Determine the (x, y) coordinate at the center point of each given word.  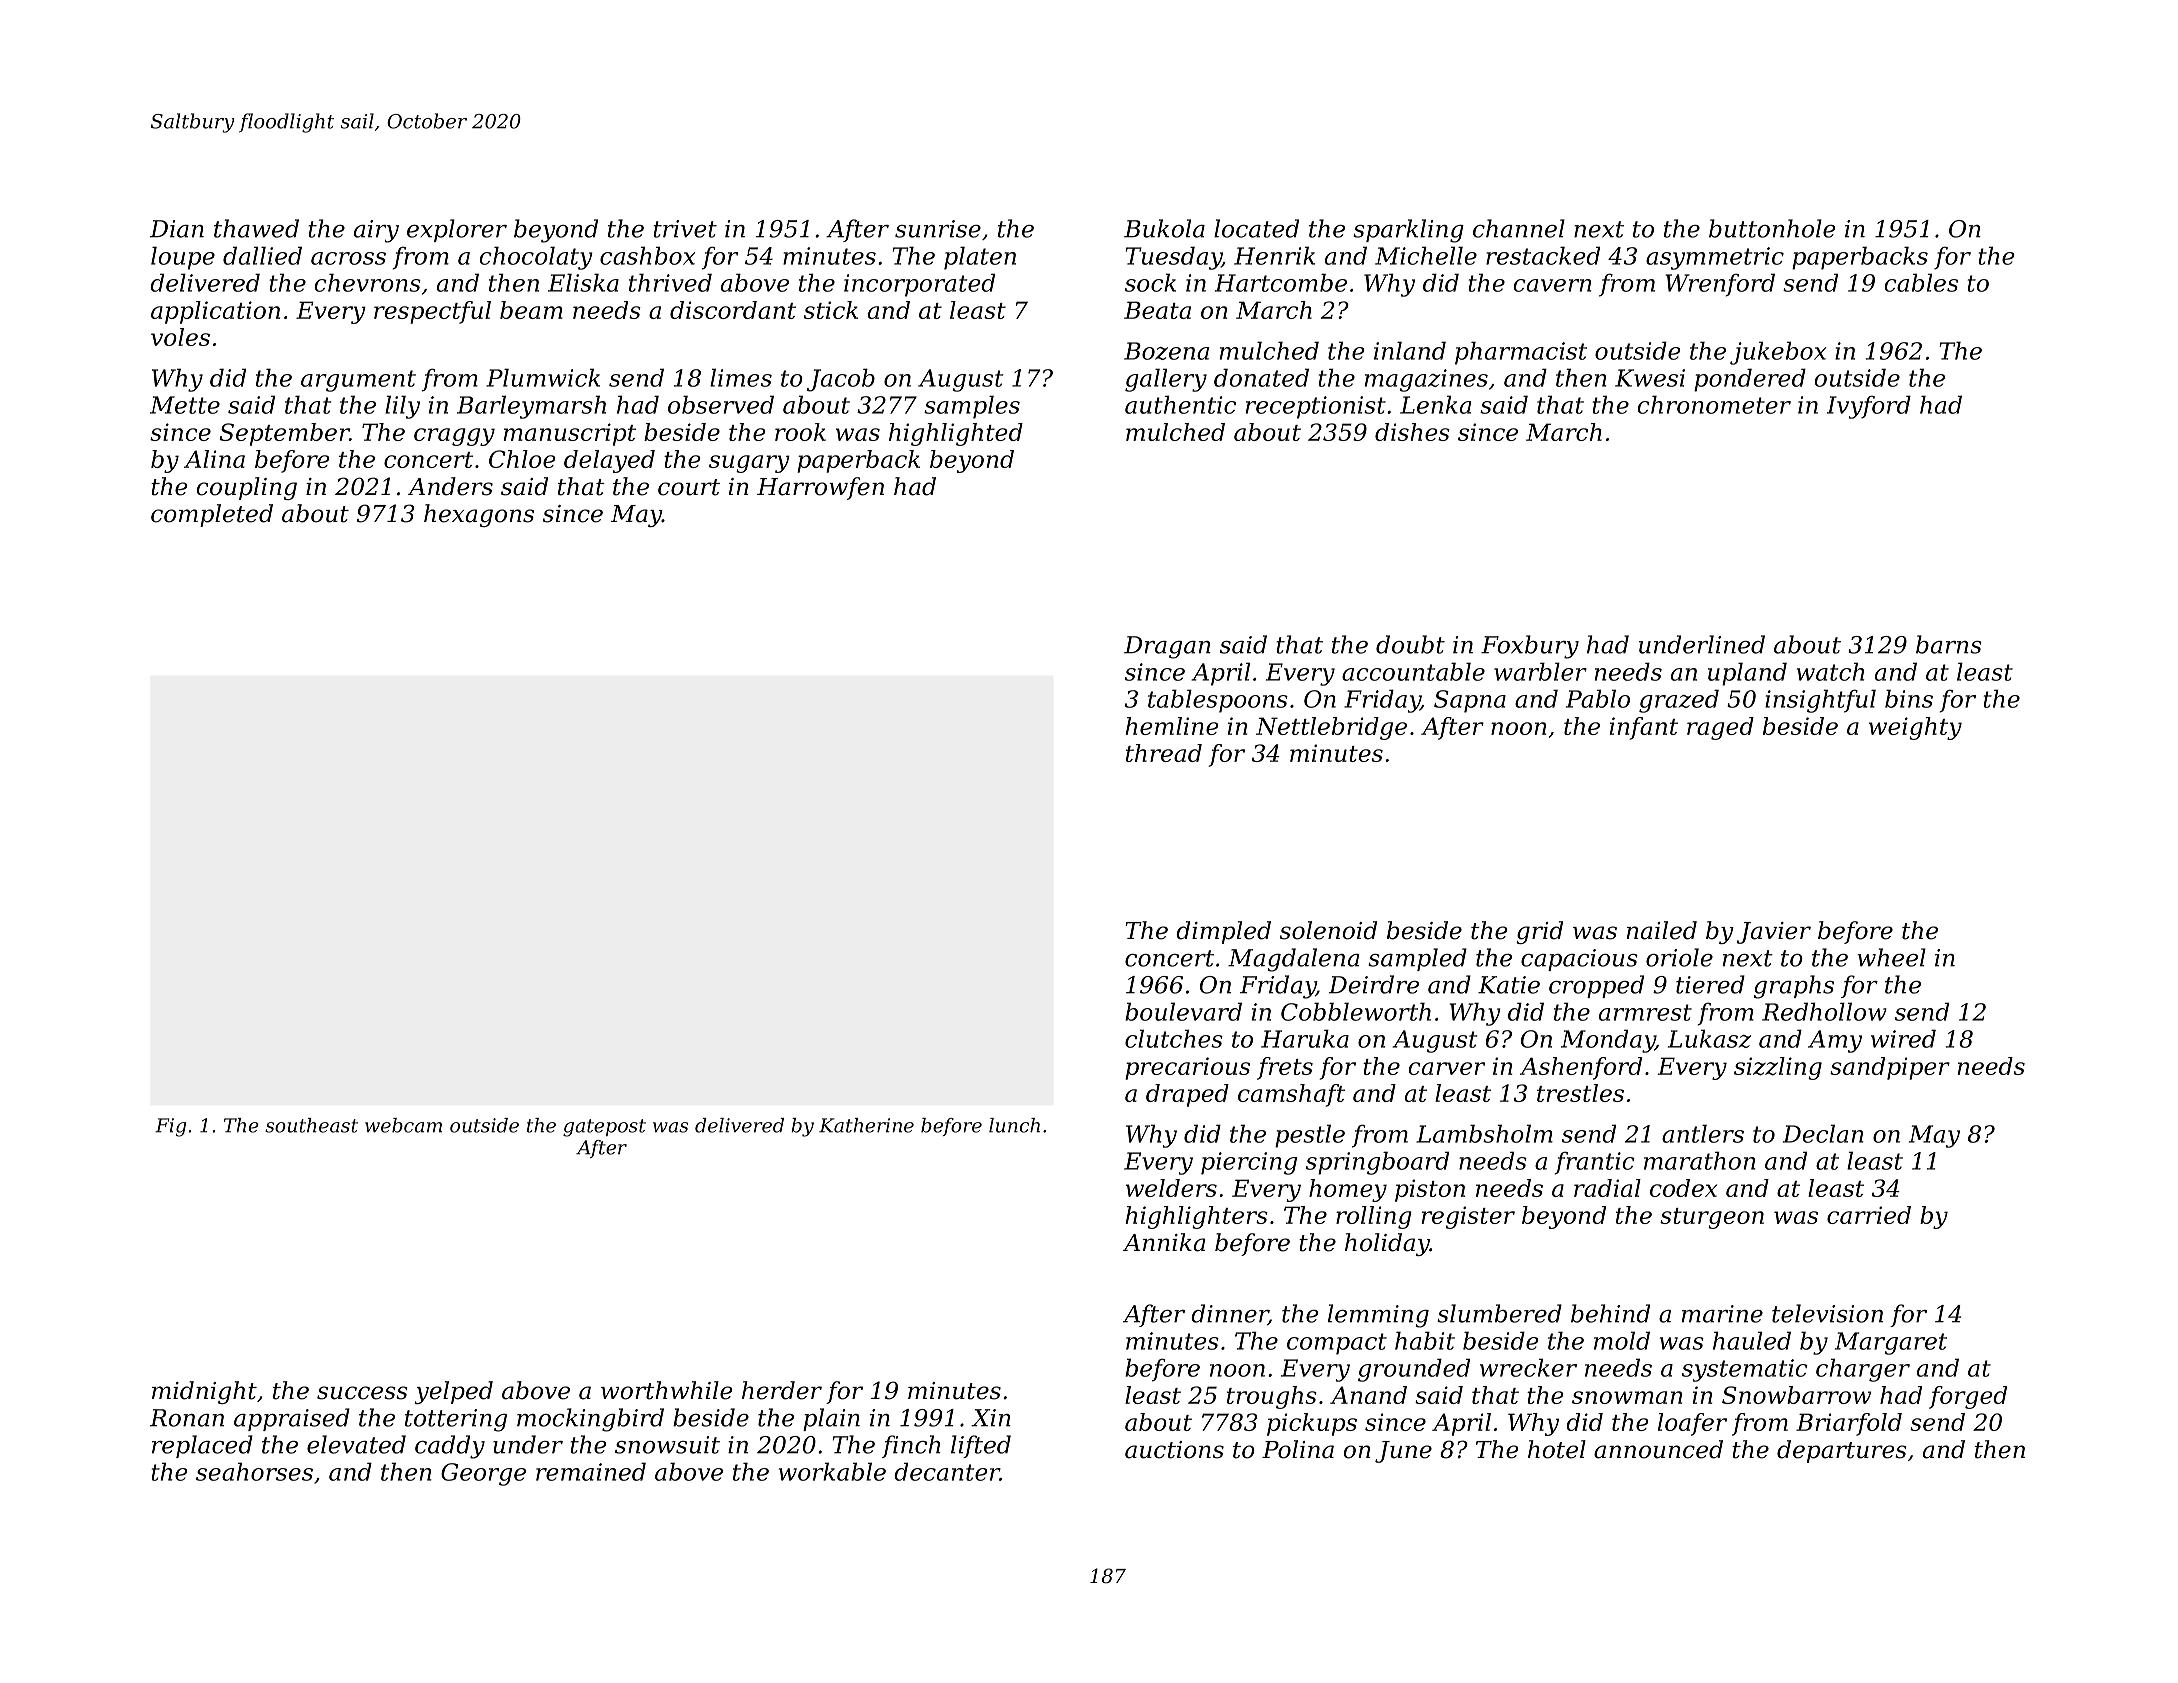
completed (212, 515)
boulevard (1183, 1011)
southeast (311, 1125)
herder (782, 1390)
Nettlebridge (1331, 728)
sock (1150, 282)
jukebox (1778, 353)
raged (1720, 728)
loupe (183, 258)
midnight (204, 1392)
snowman (1627, 1397)
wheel (1892, 957)
